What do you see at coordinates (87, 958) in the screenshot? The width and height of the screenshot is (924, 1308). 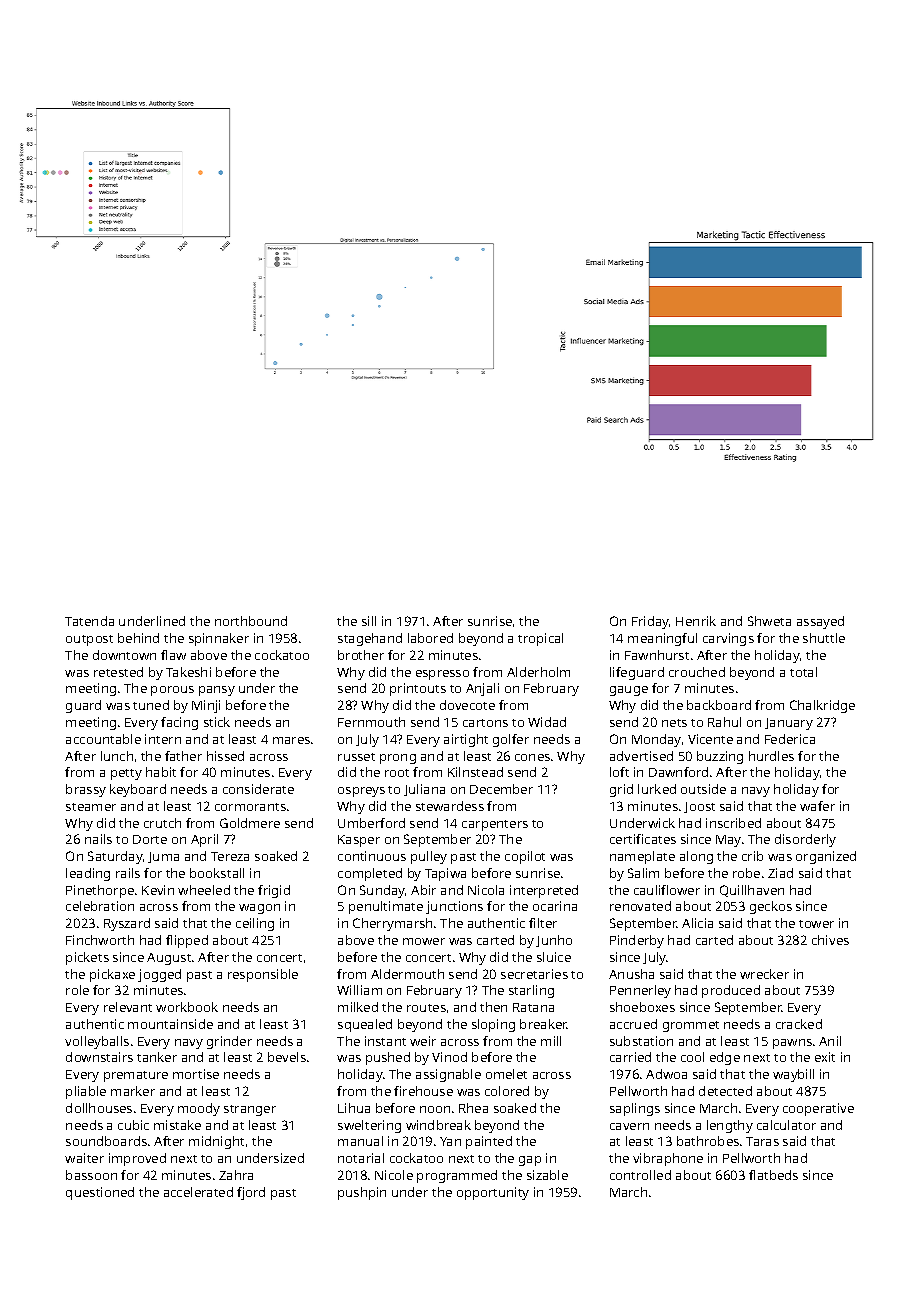 I see `pickets` at bounding box center [87, 958].
